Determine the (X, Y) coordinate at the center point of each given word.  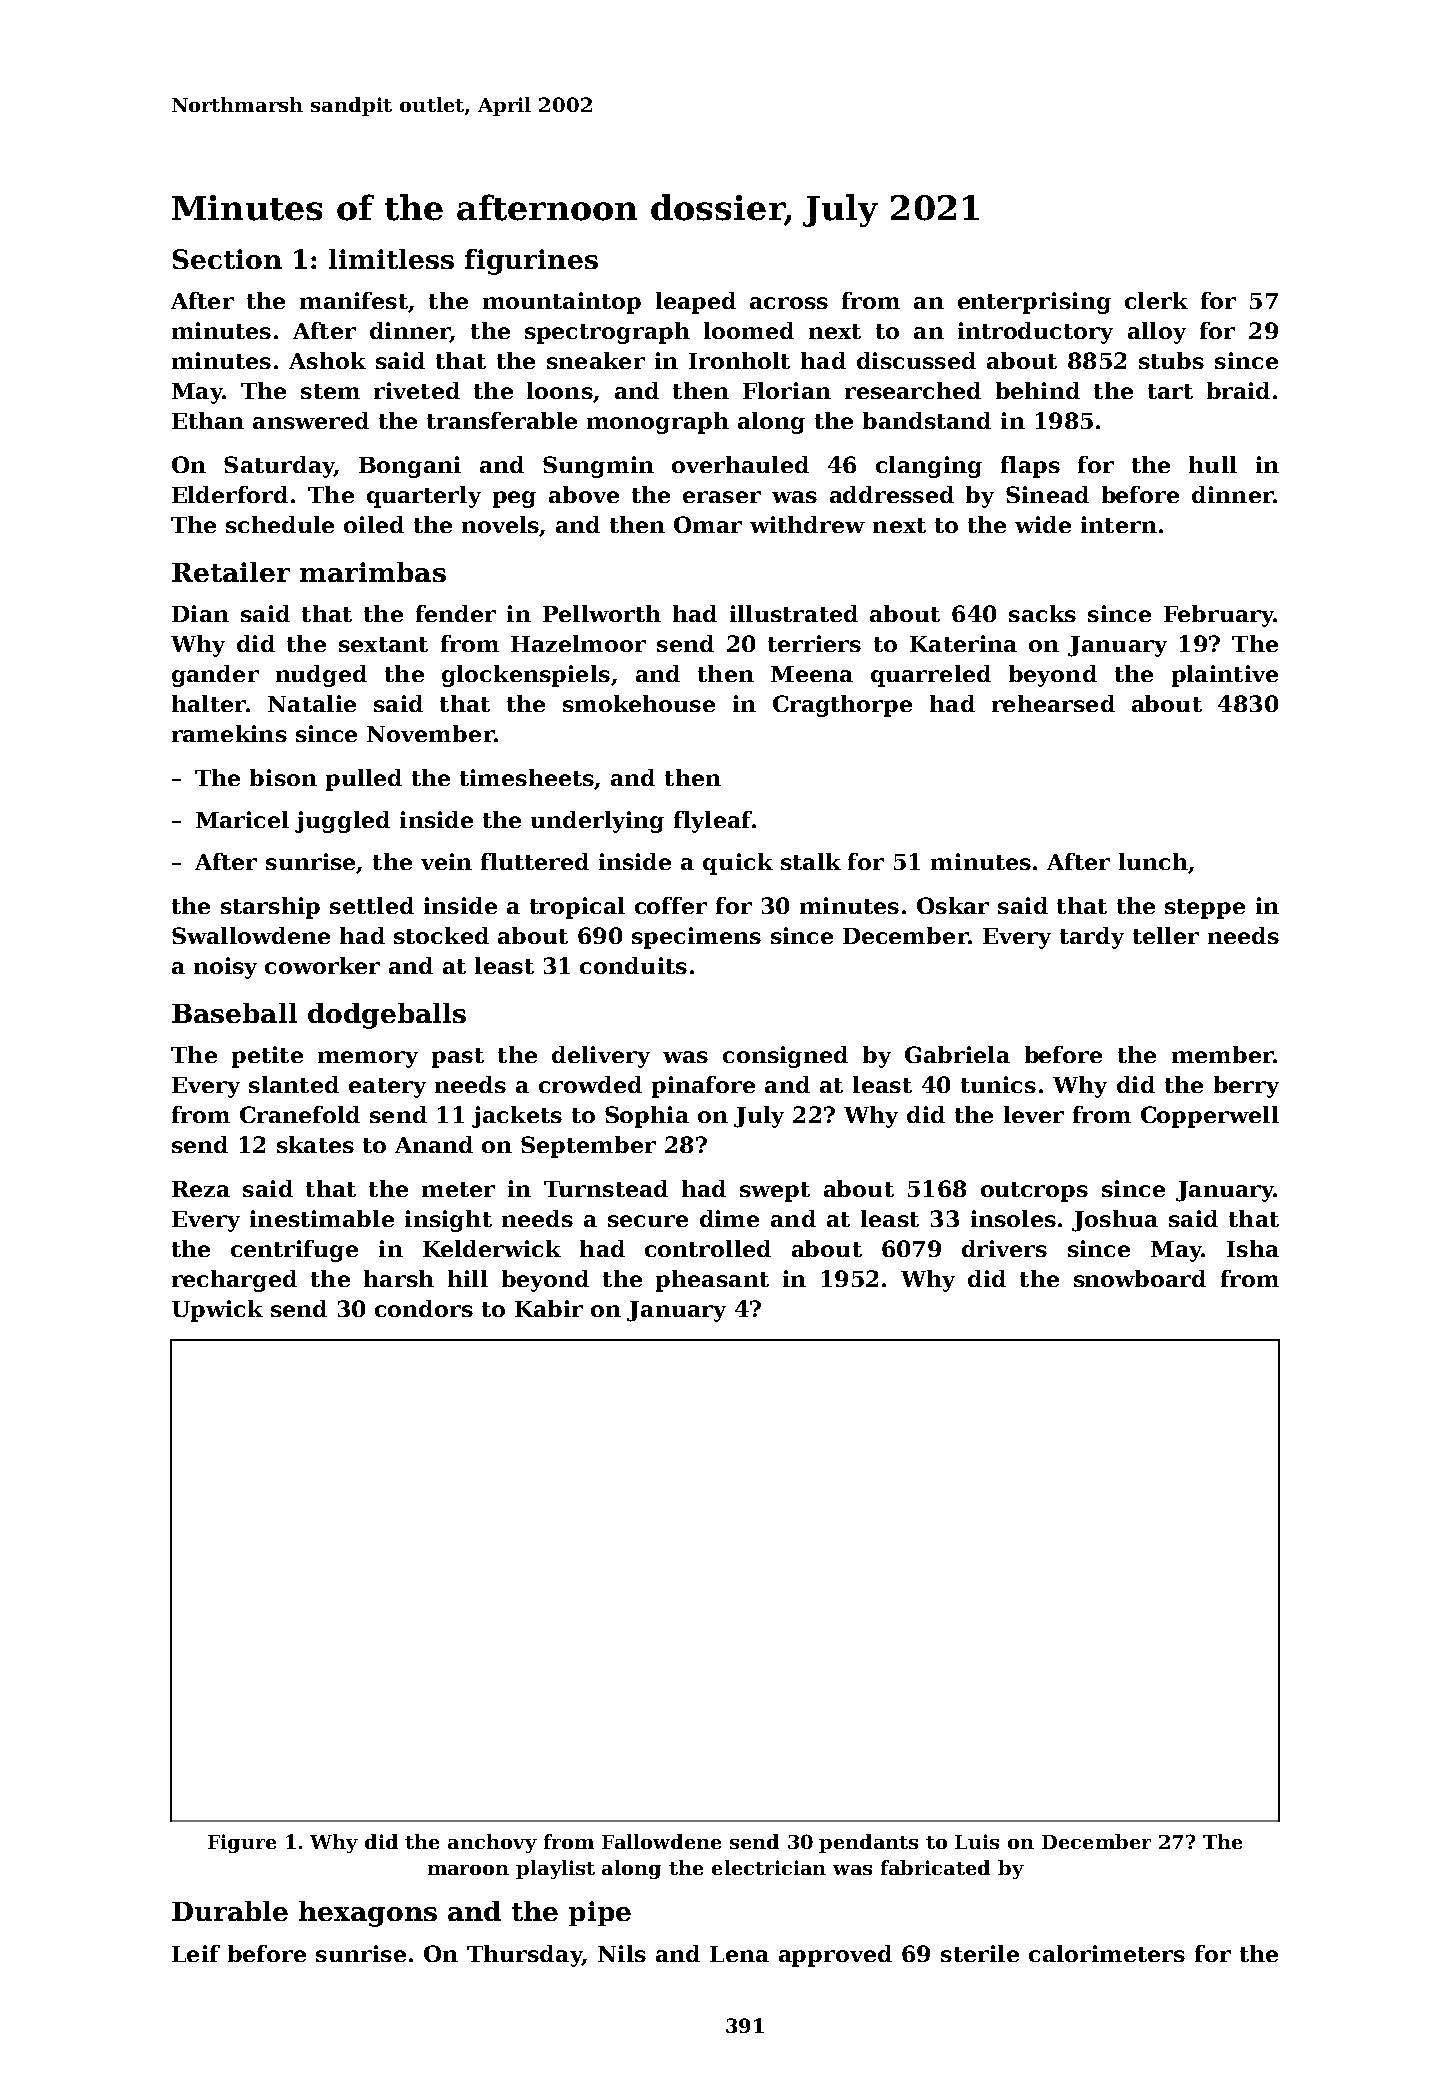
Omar (708, 524)
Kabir (549, 1308)
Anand (434, 1144)
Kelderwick (492, 1248)
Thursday (524, 1956)
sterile (980, 1953)
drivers (1004, 1248)
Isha (1253, 1248)
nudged (321, 676)
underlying (597, 822)
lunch (1153, 861)
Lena (739, 1954)
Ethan (208, 420)
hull (1213, 464)
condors (424, 1308)
